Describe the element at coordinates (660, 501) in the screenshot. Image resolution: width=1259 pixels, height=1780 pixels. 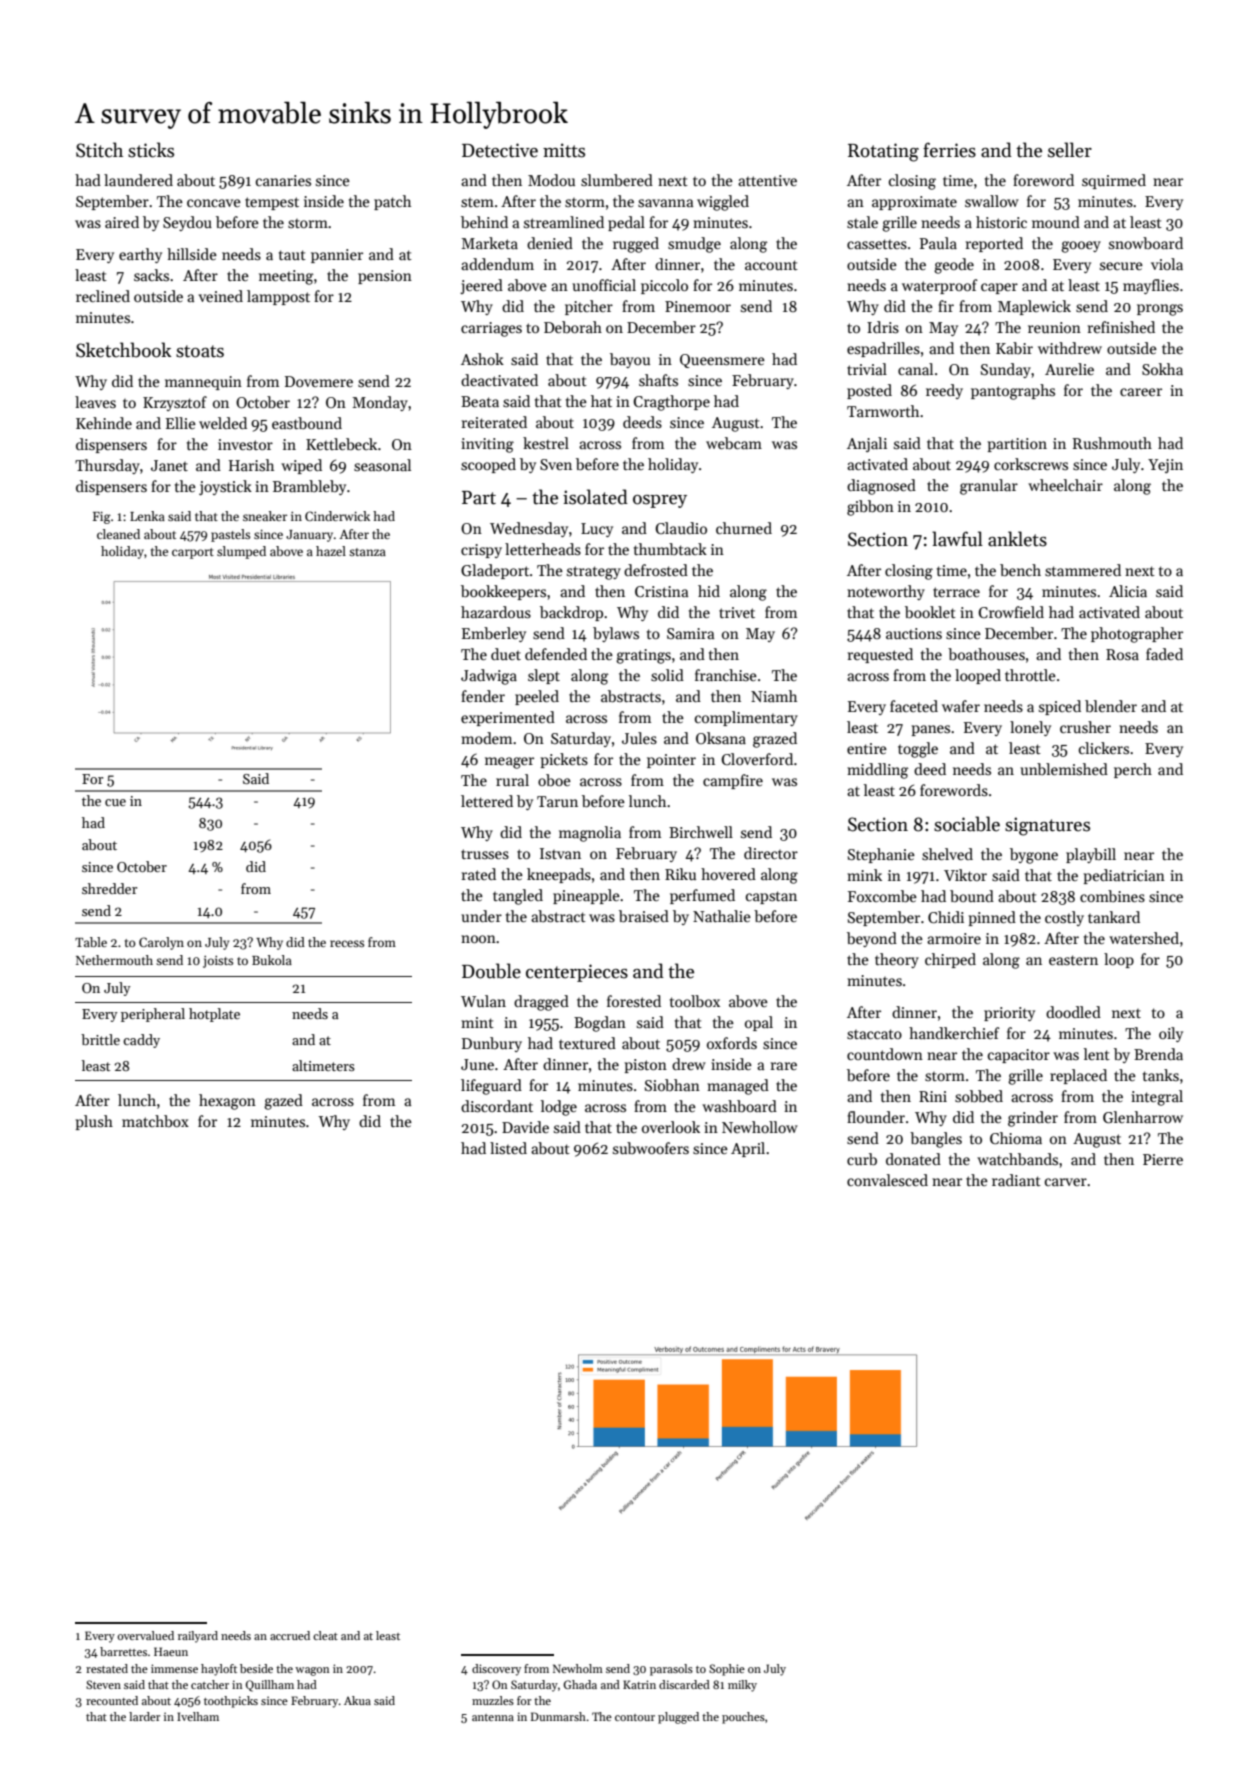
I see `osprey` at that location.
